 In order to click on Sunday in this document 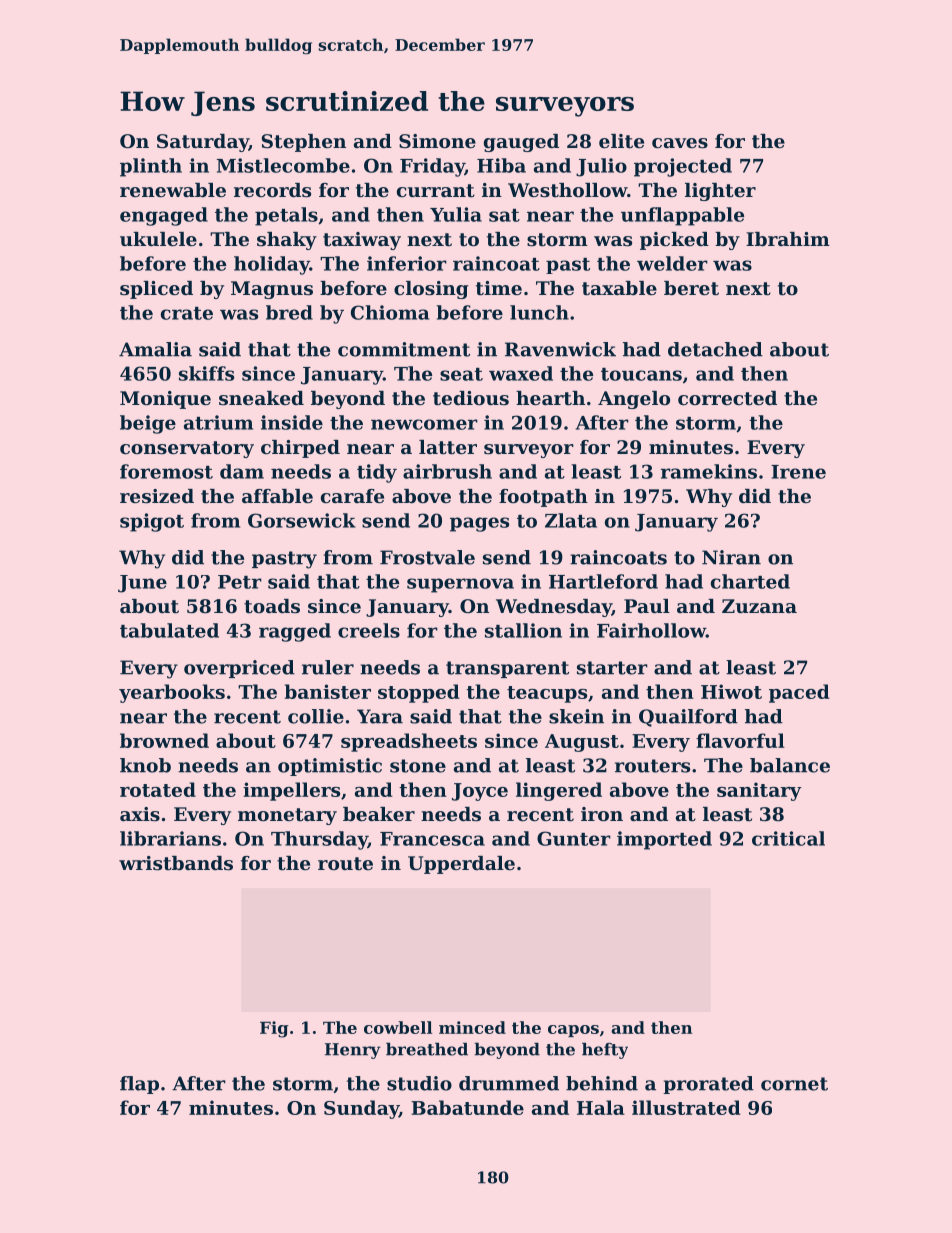, I will do `click(361, 1109)`.
